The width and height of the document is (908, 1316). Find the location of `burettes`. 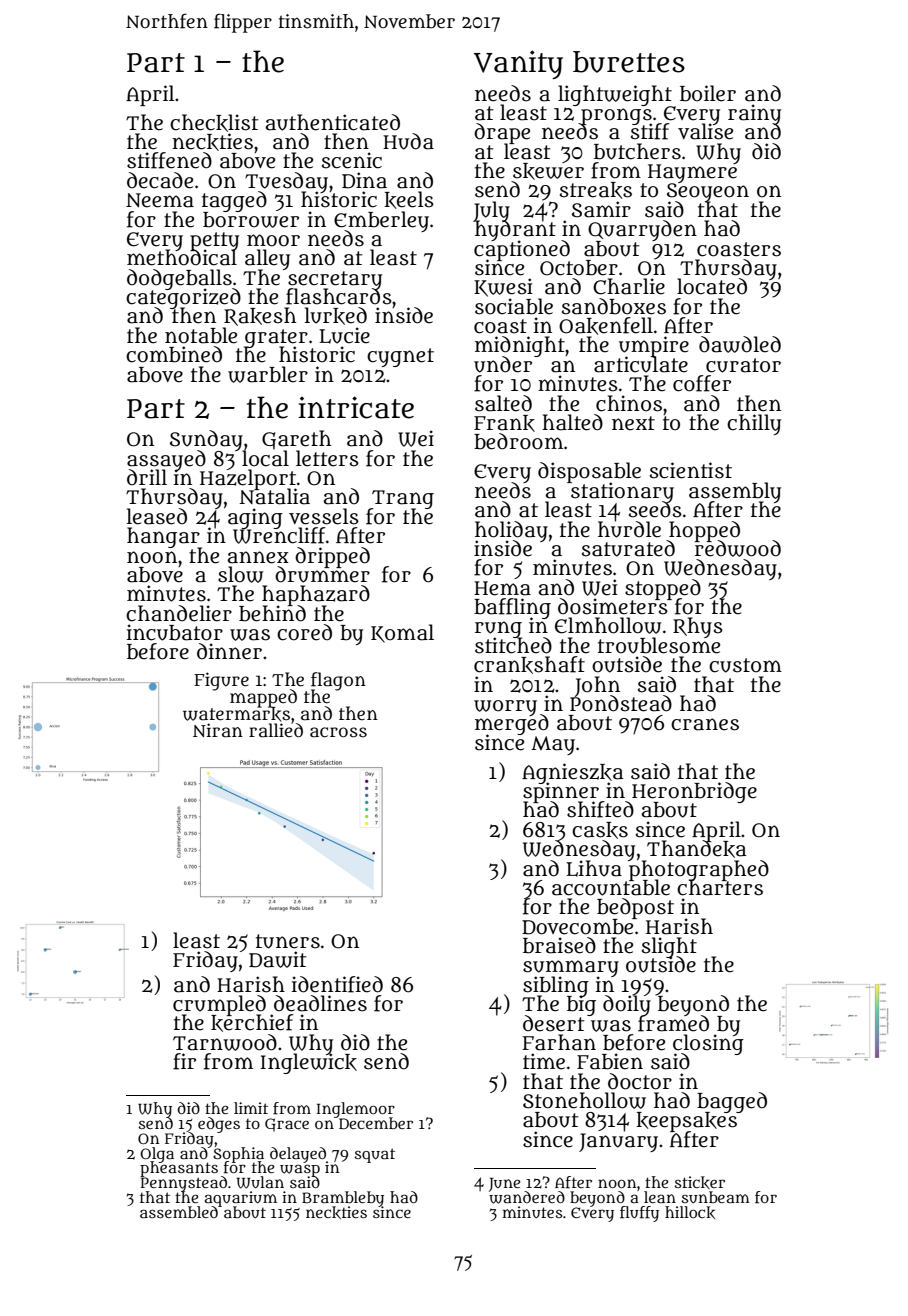

burettes is located at coordinates (629, 62).
